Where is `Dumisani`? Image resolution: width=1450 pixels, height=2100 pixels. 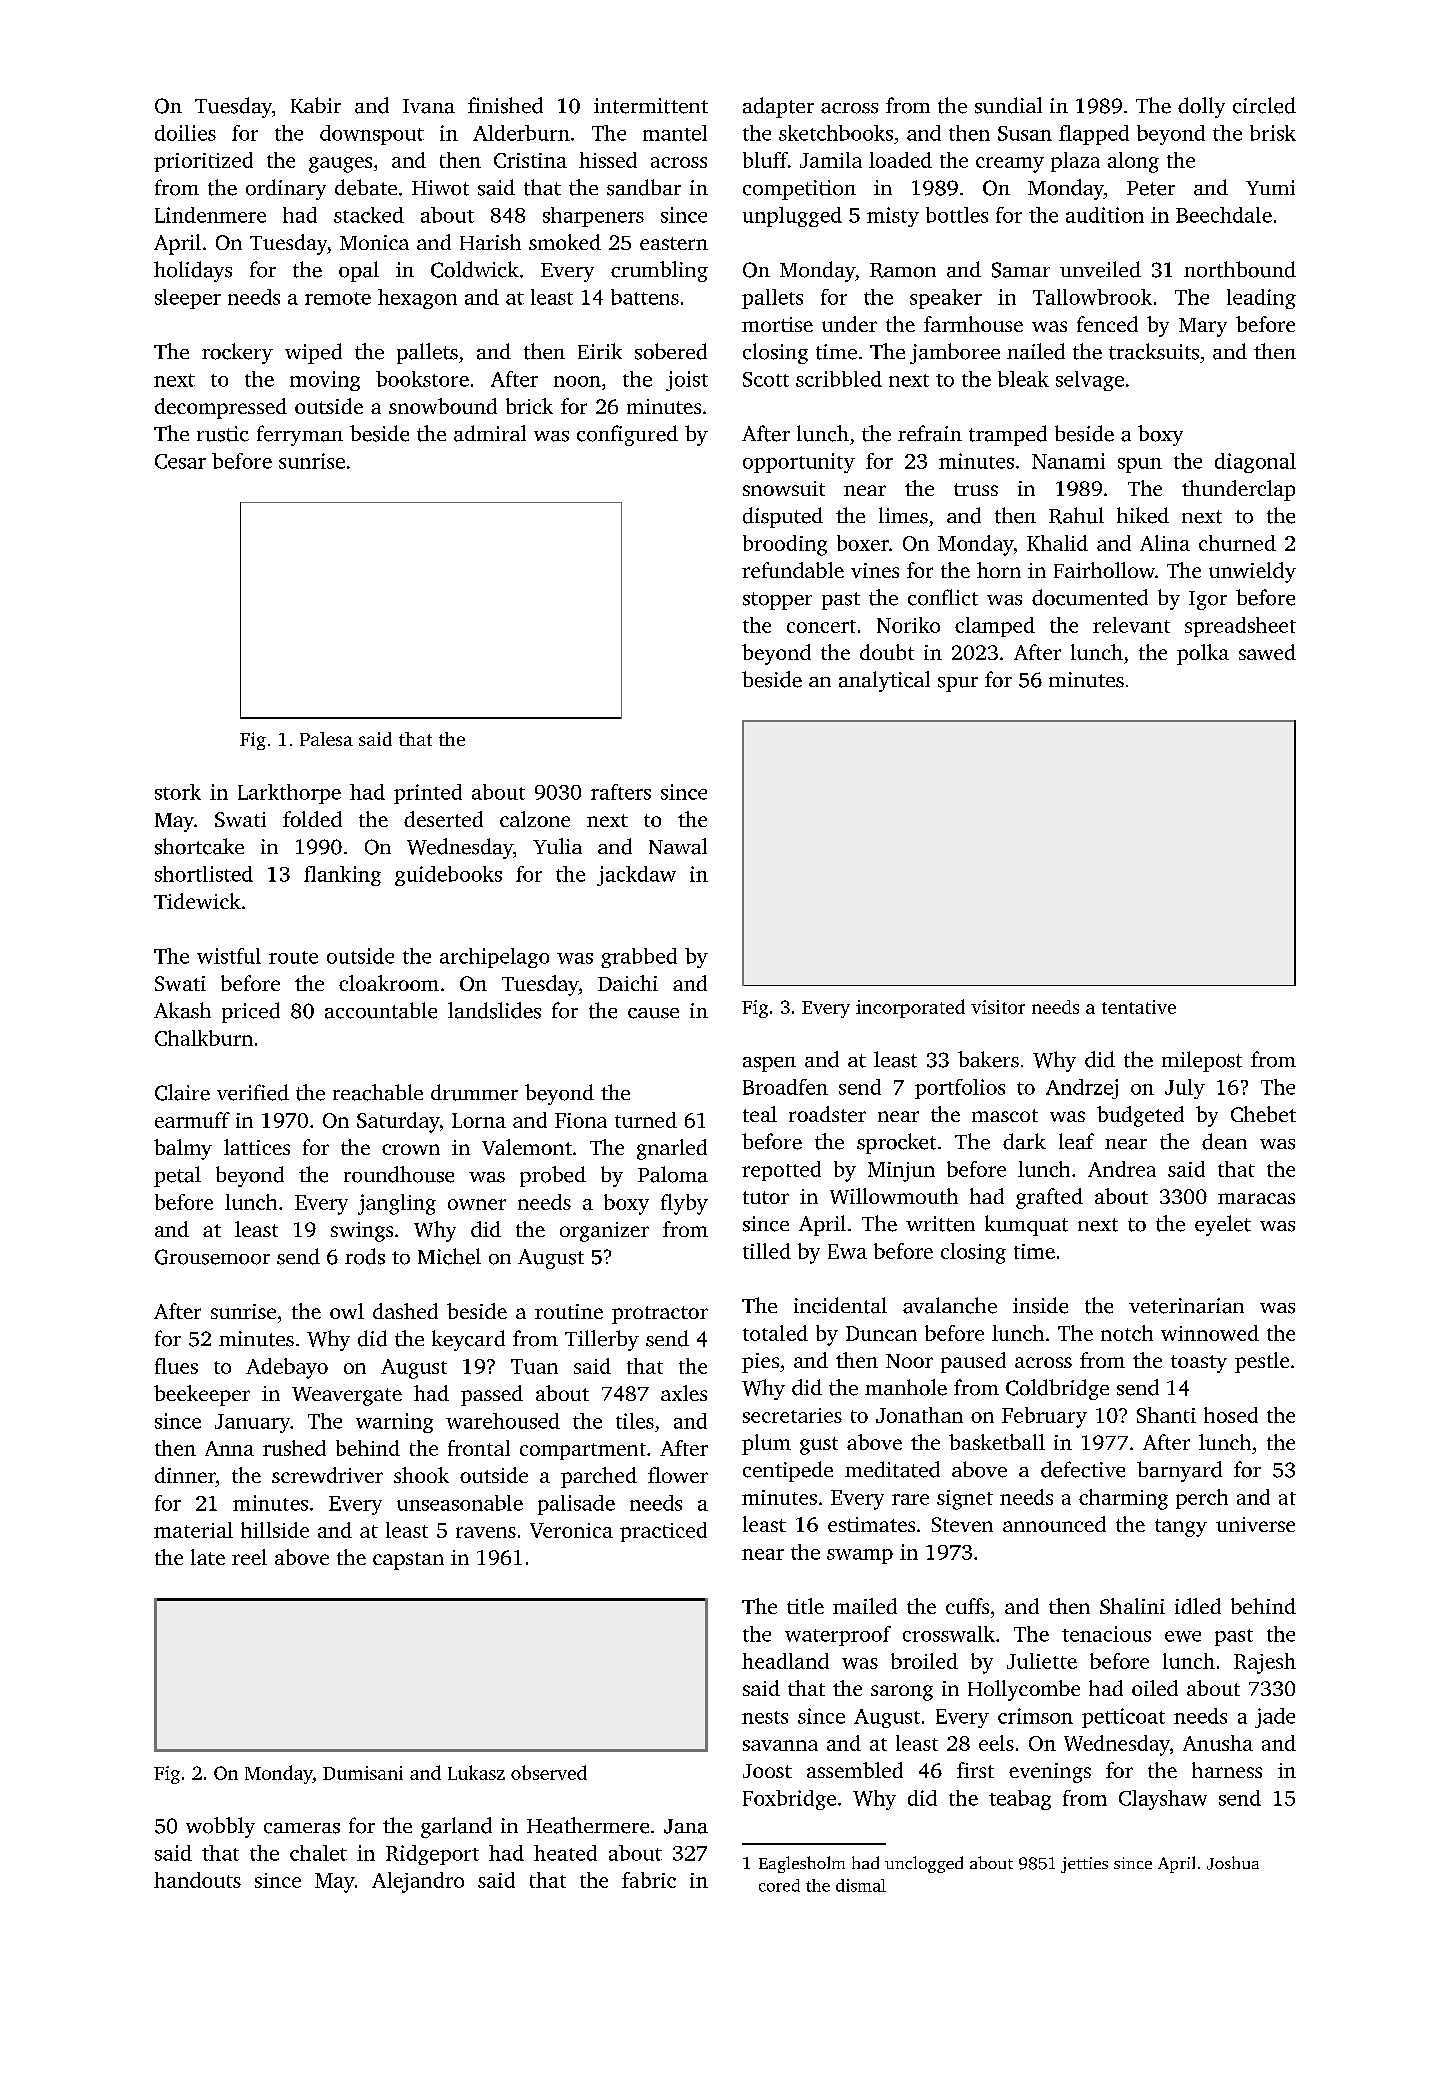 Dumisani is located at coordinates (363, 1773).
